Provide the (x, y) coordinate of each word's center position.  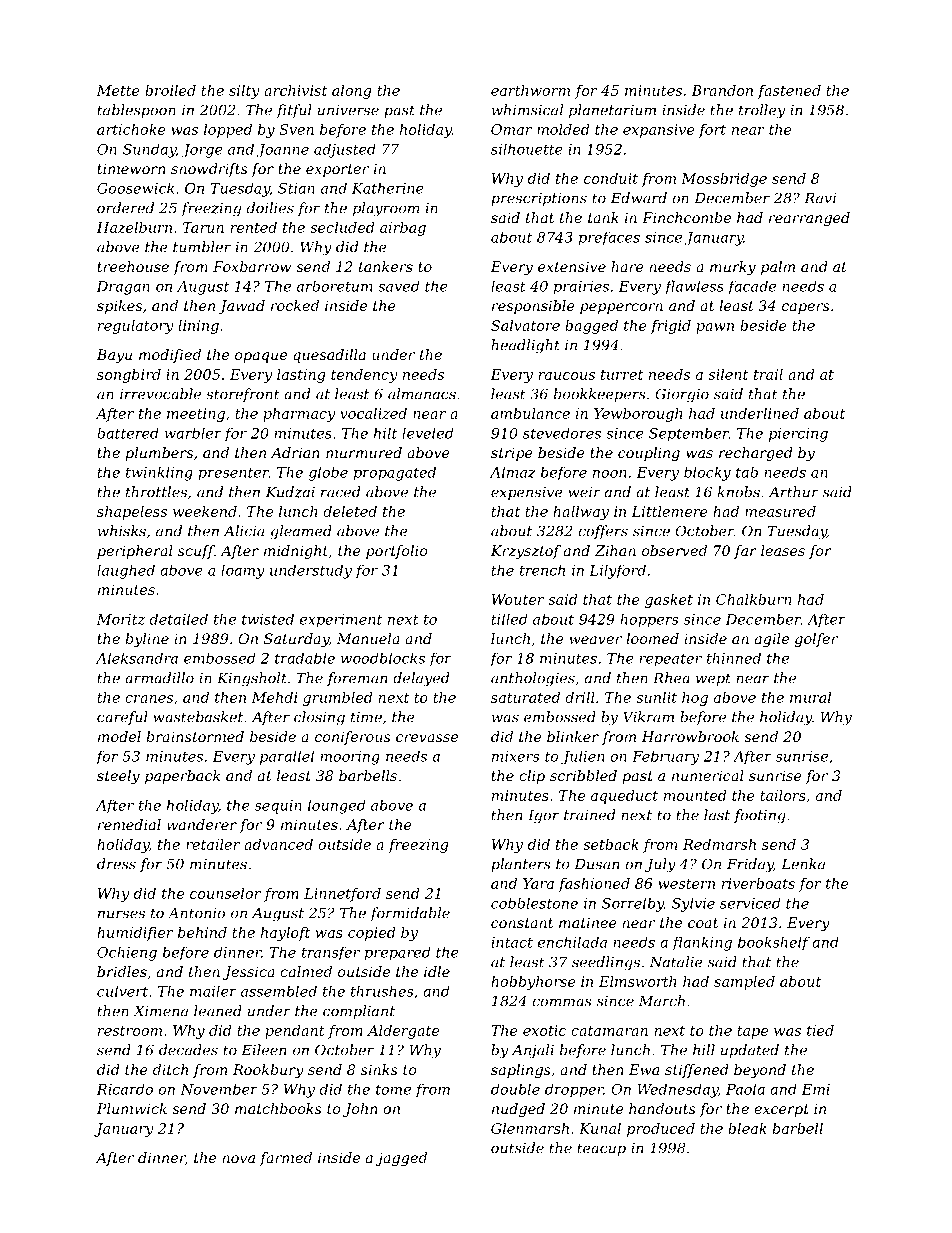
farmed (286, 1159)
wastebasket (198, 717)
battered (128, 433)
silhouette (527, 149)
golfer (816, 640)
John (360, 1110)
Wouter (518, 599)
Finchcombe (686, 217)
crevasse (427, 738)
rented (253, 227)
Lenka (803, 864)
